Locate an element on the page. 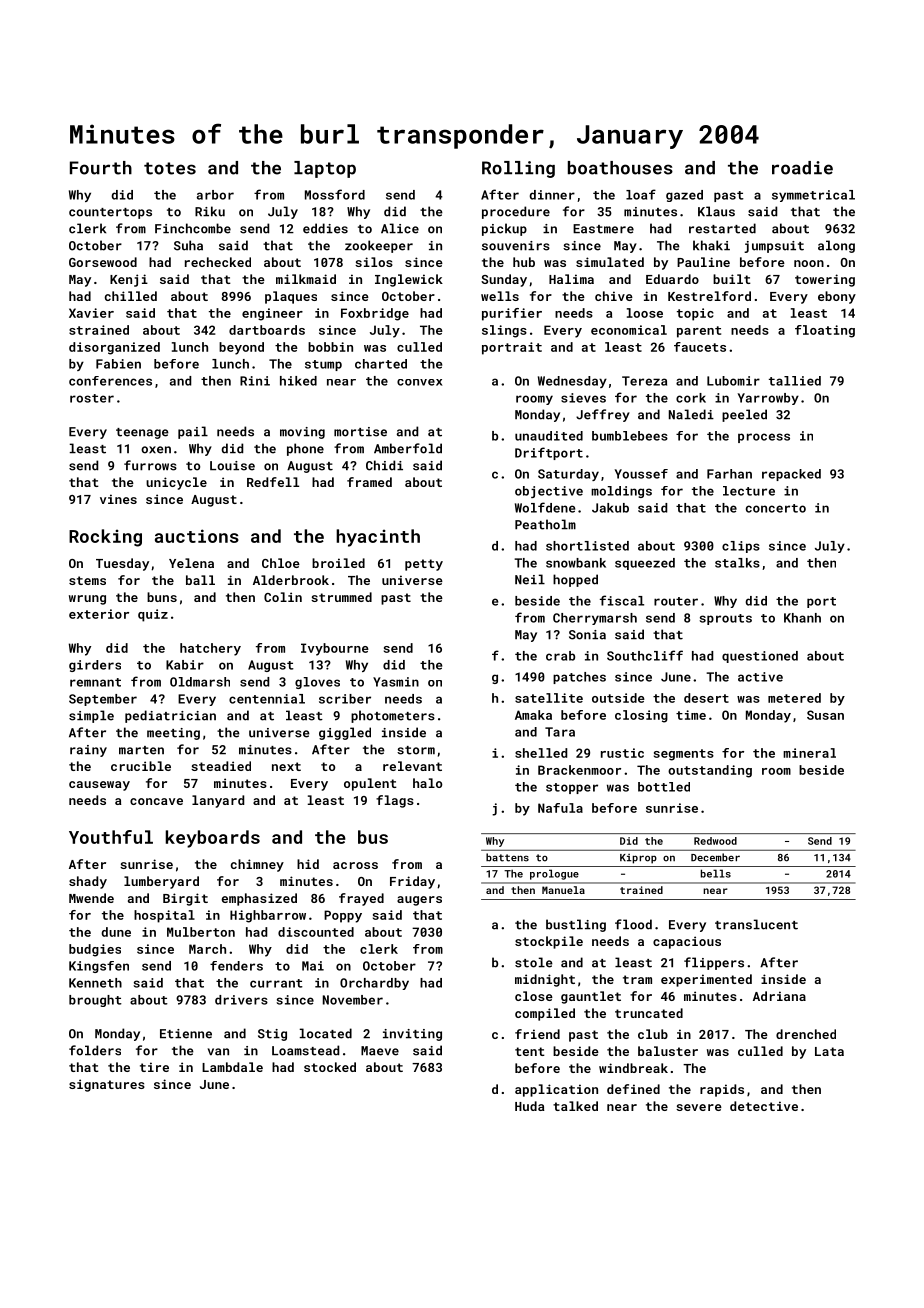  fiscal is located at coordinates (622, 600).
